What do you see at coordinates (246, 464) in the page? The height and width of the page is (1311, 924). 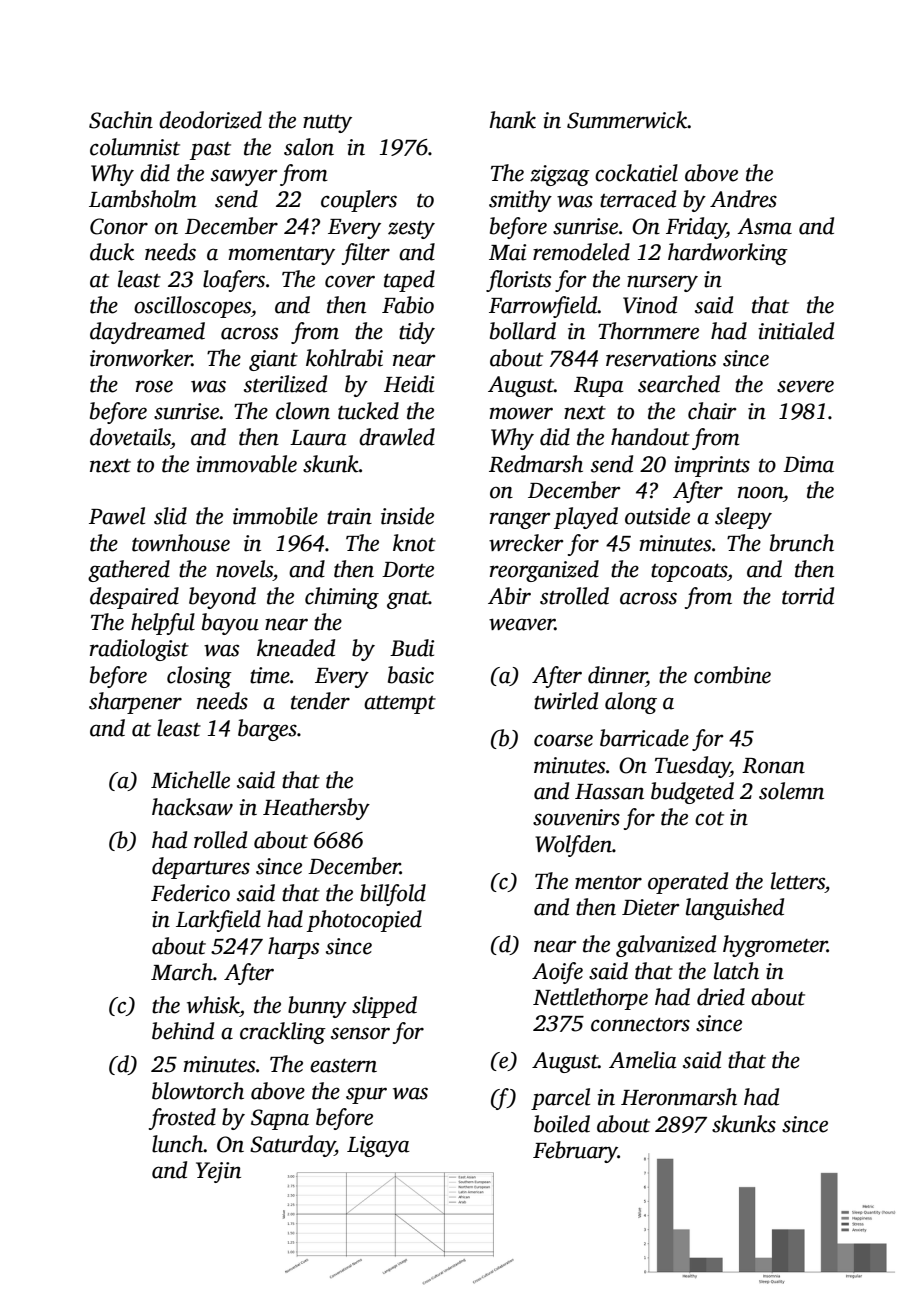 I see `immovable` at bounding box center [246, 464].
